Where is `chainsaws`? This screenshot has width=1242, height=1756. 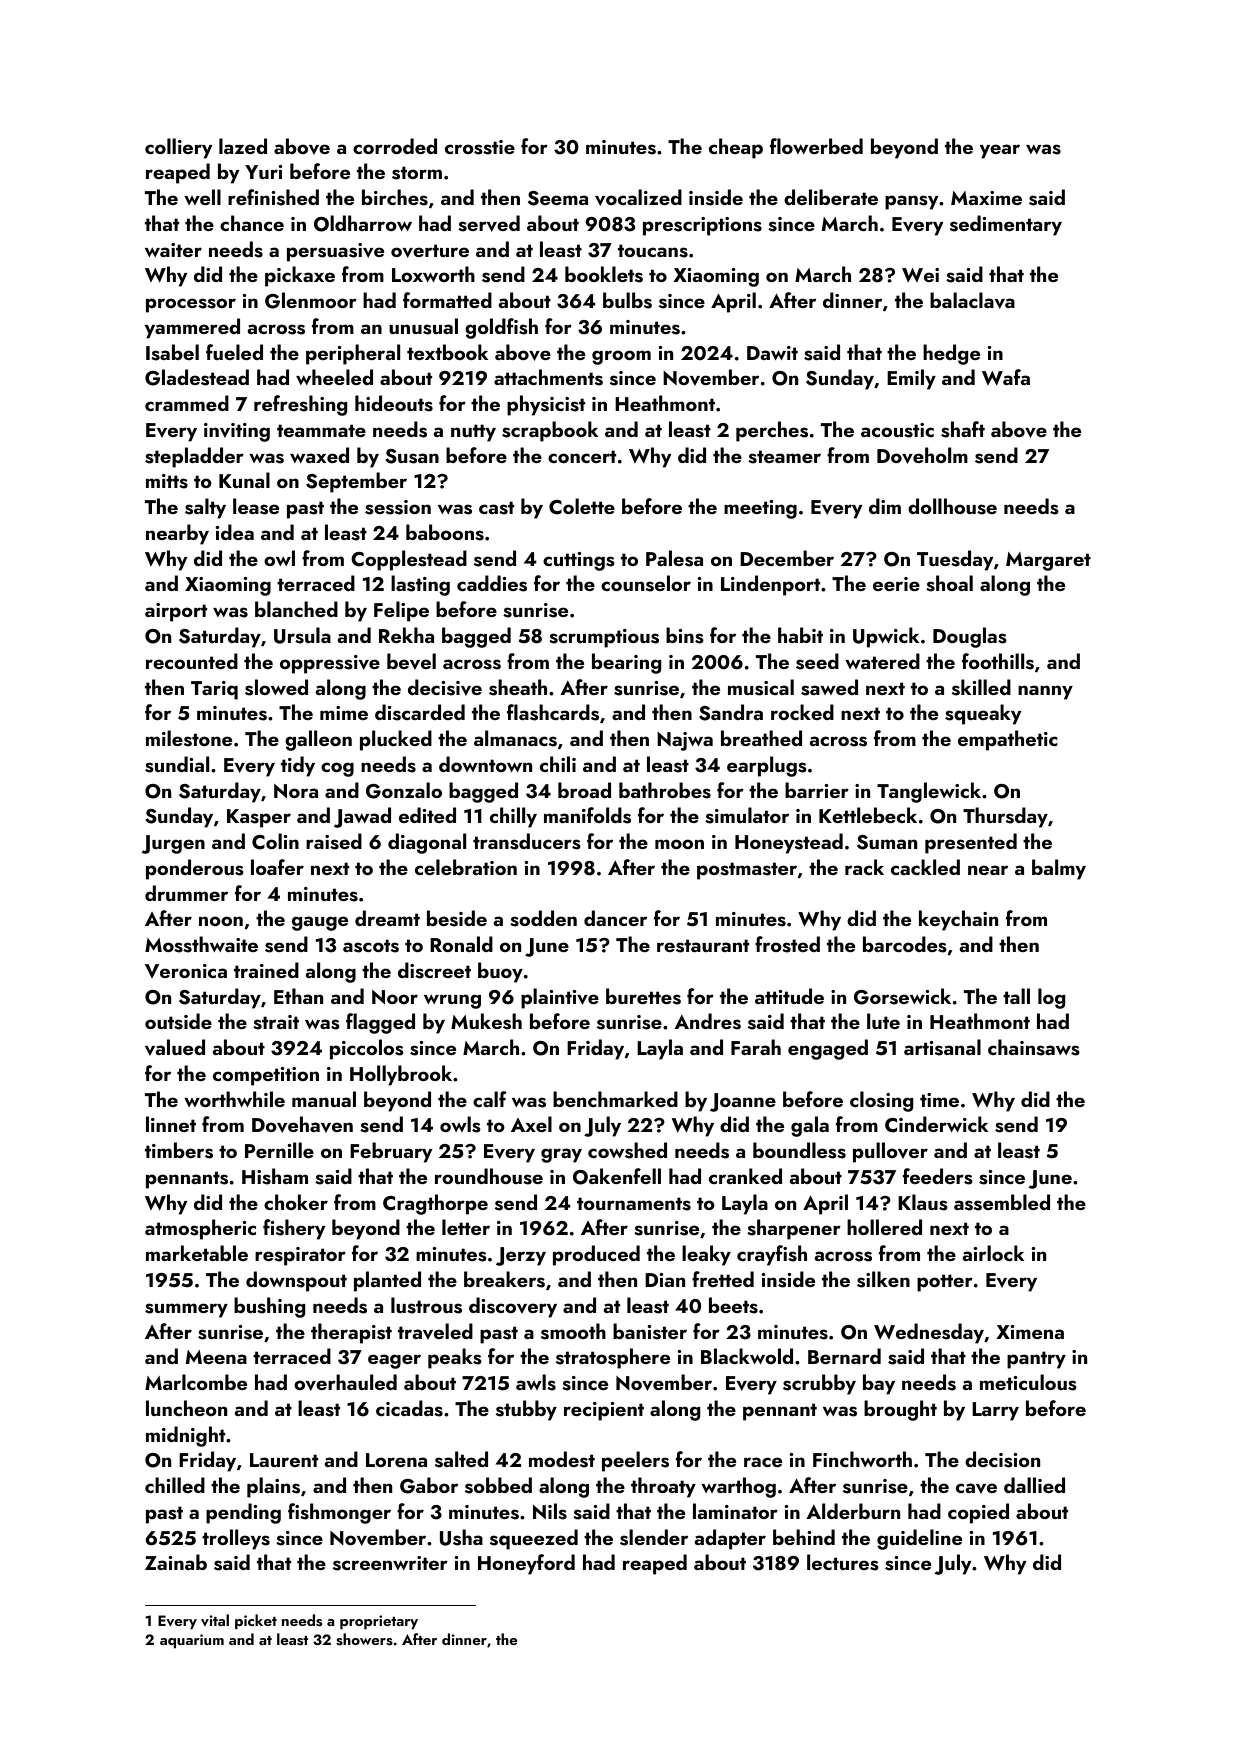 chainsaws is located at coordinates (1034, 1047).
